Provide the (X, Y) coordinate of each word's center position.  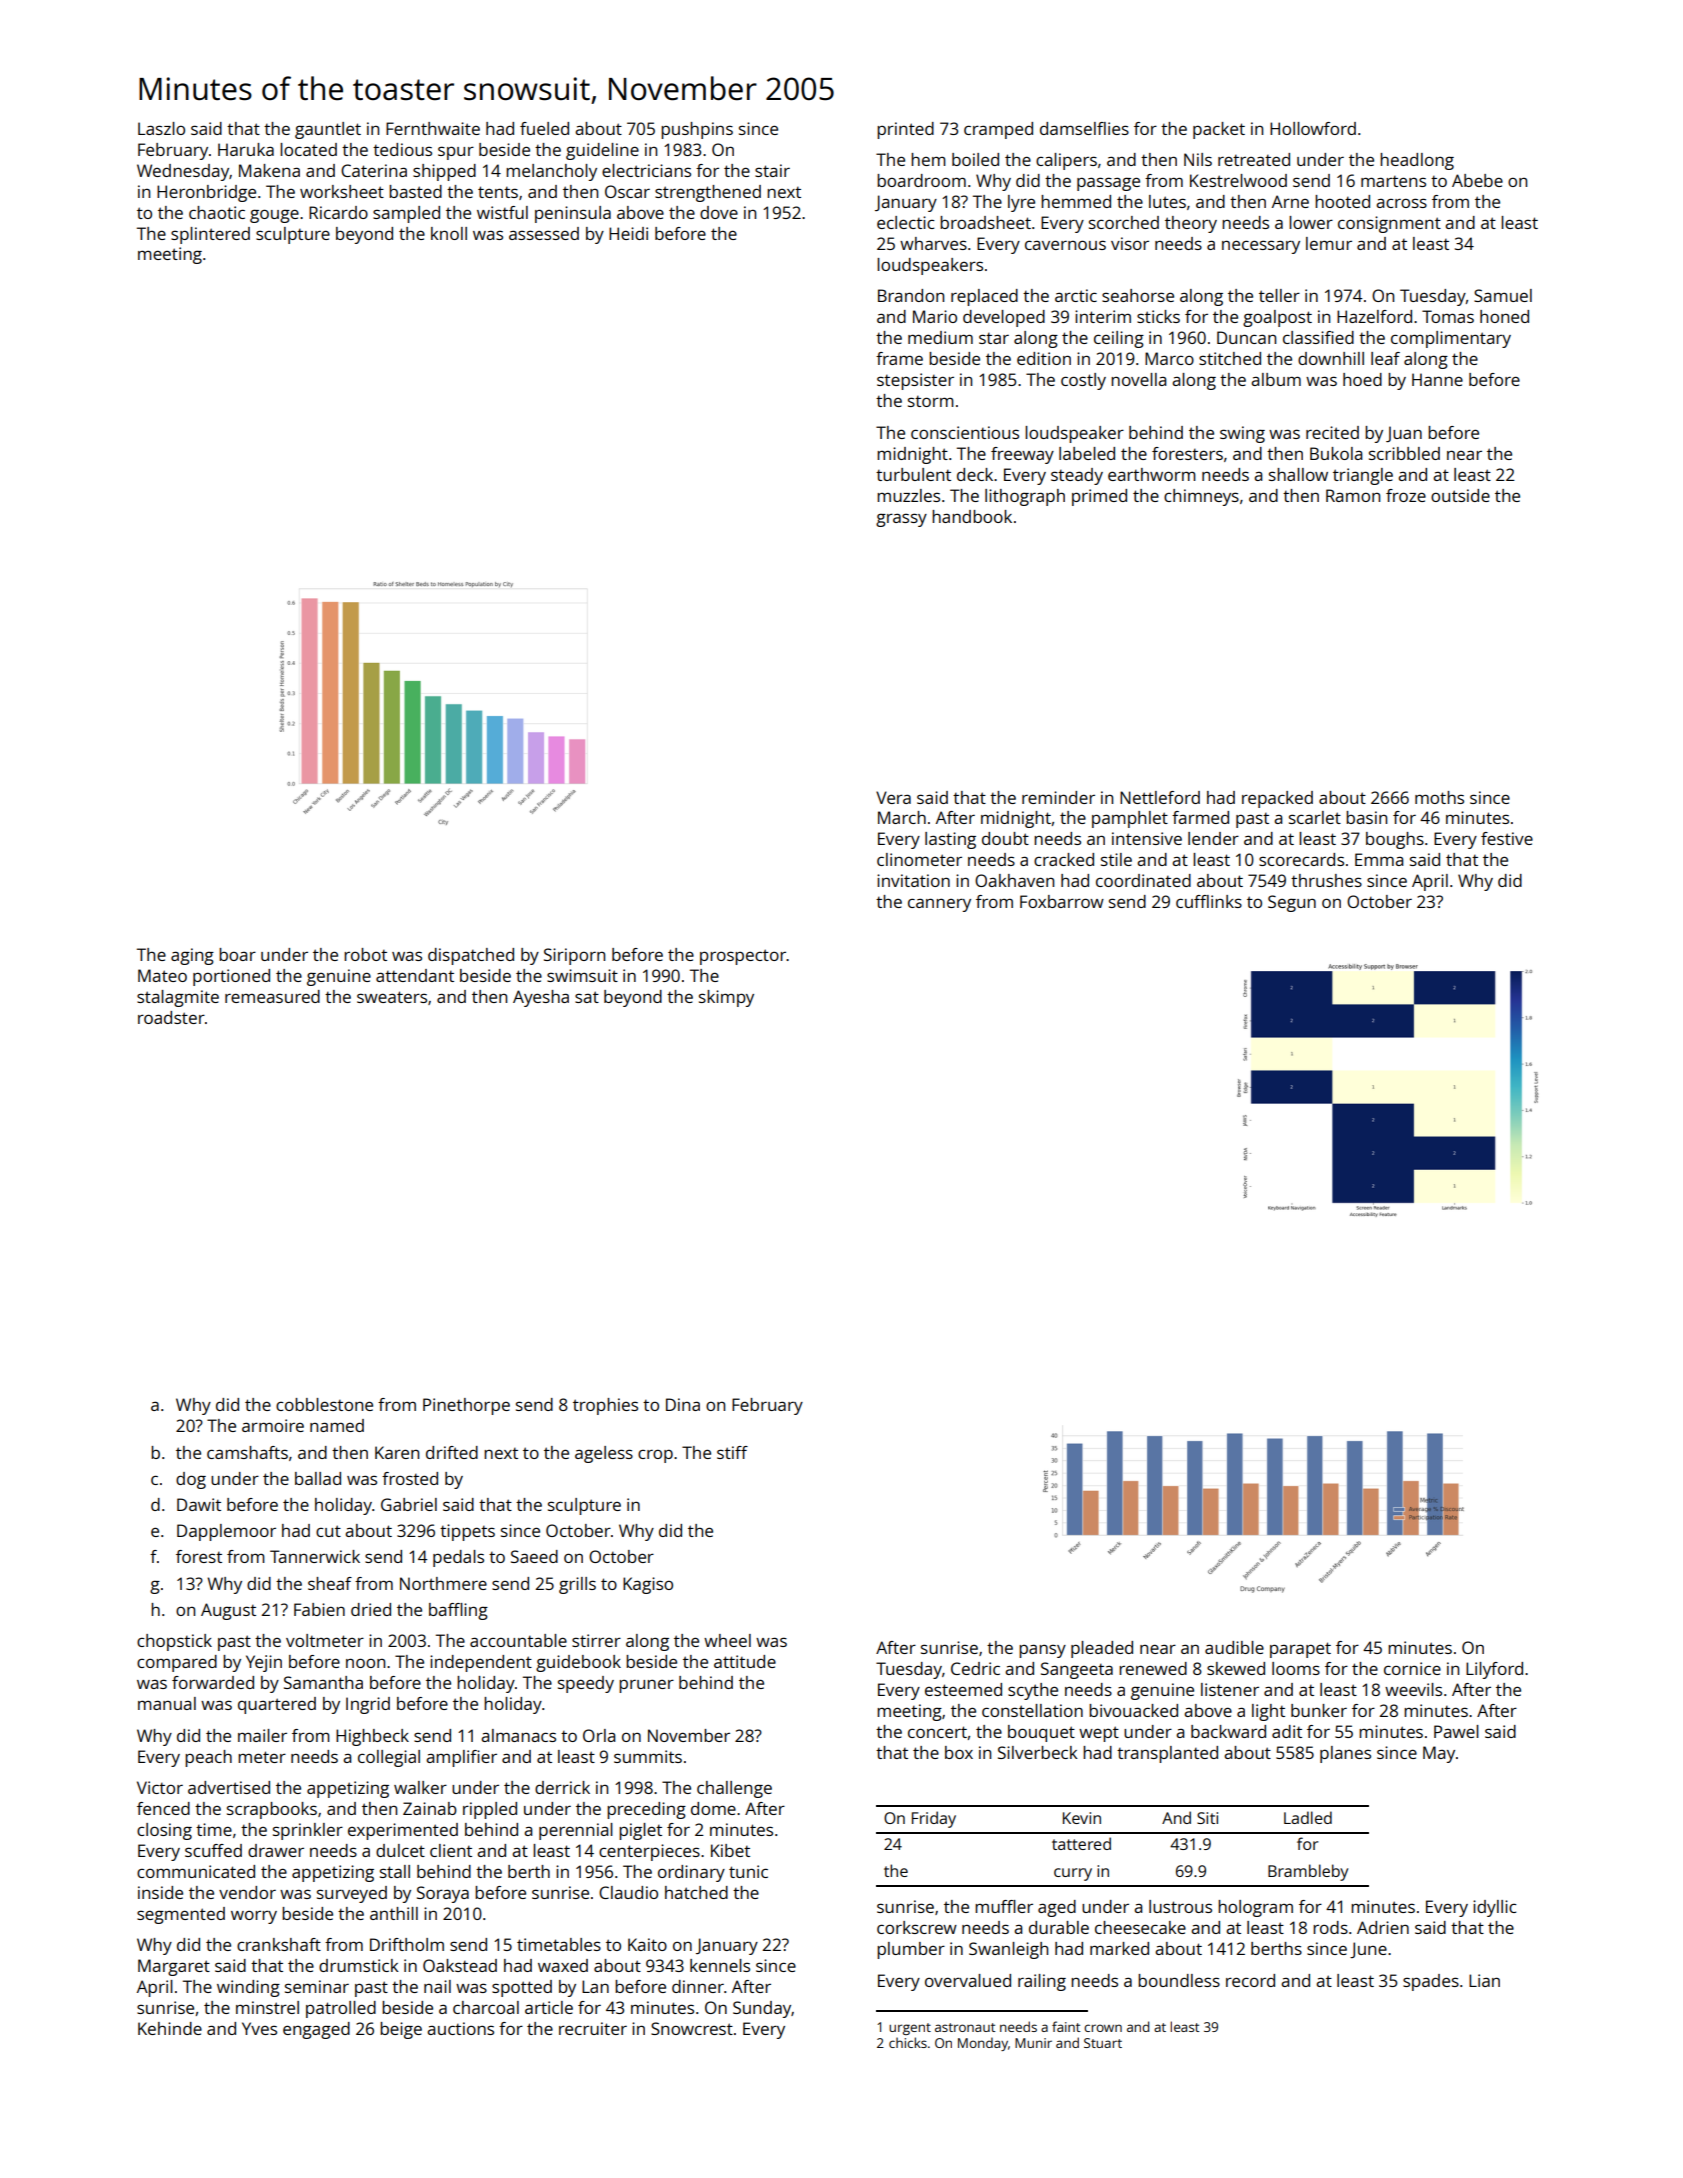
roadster (171, 1017)
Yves (259, 2028)
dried (371, 1609)
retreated (1254, 159)
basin (1366, 817)
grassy (901, 520)
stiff (732, 1452)
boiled (975, 159)
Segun (1292, 903)
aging (192, 956)
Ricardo (338, 212)
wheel (727, 1640)
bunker (1319, 1710)
